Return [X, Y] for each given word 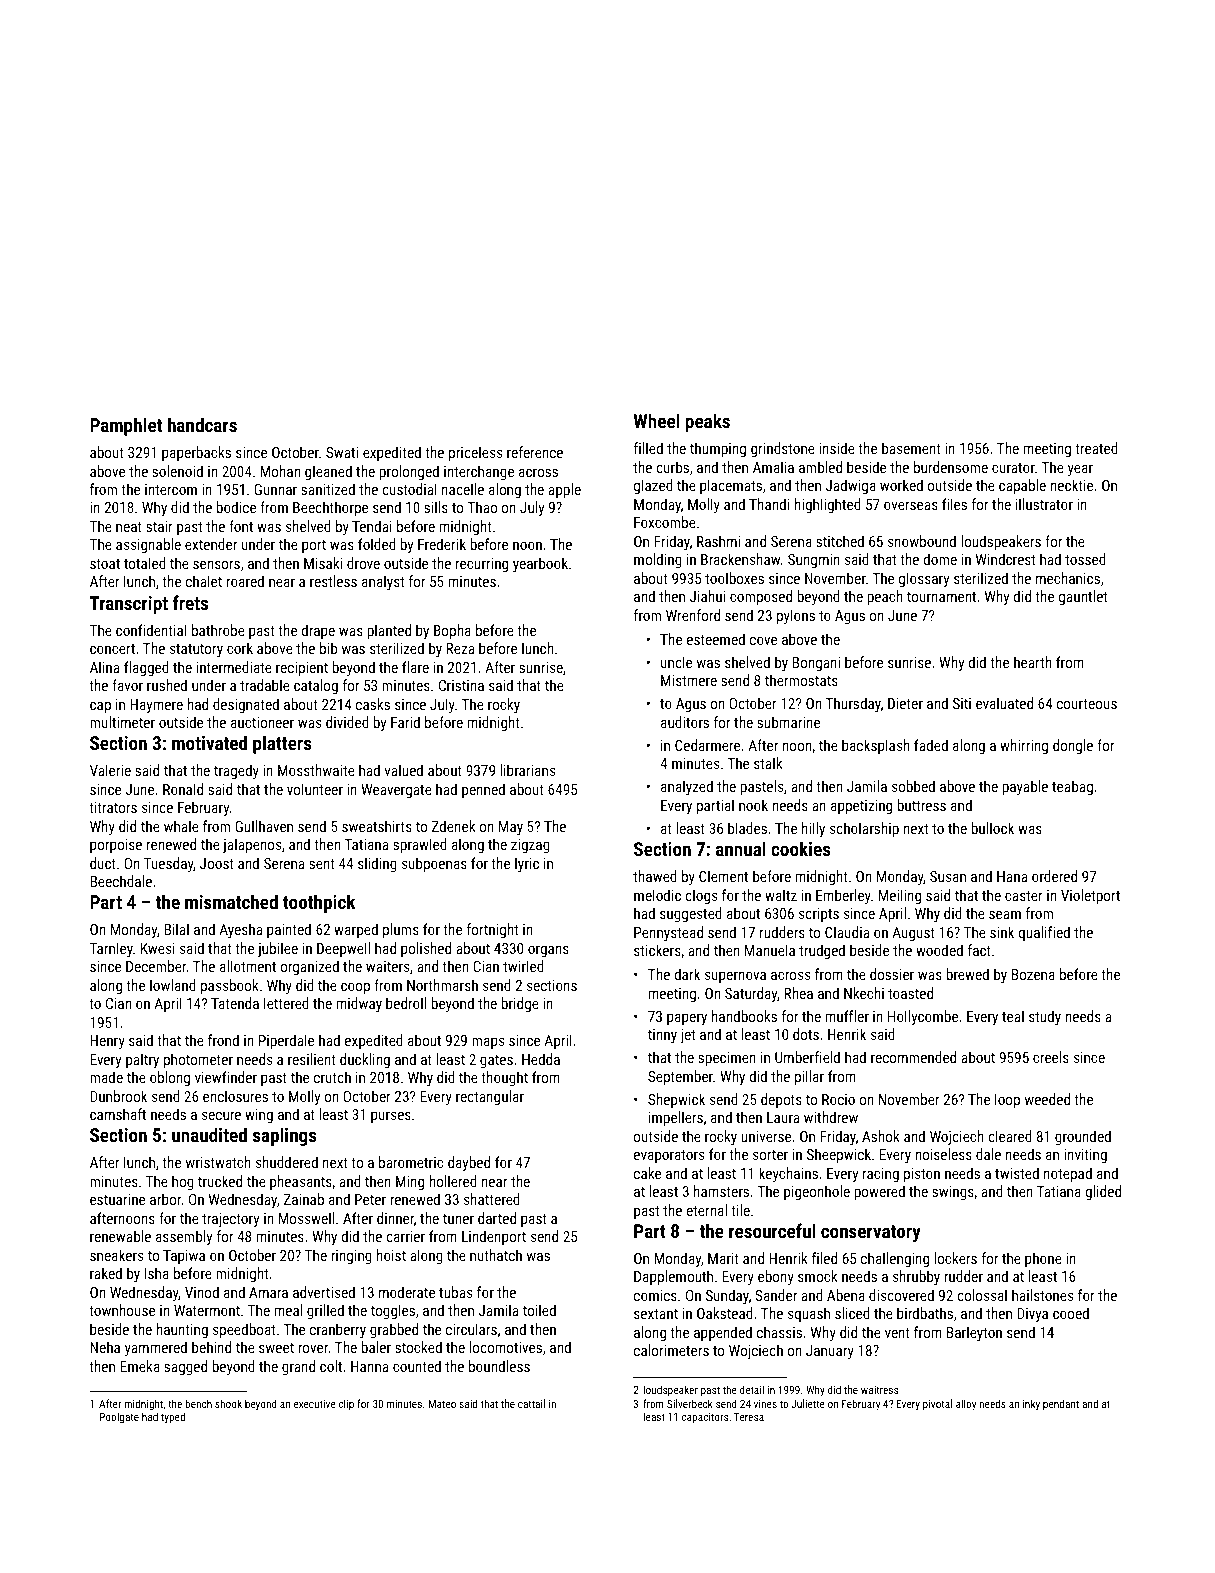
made [106, 1077]
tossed [1085, 559]
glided [1103, 1192]
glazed [653, 486]
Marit [723, 1258]
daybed [469, 1164]
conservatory [871, 1233]
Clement [723, 876]
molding [658, 560]
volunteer [315, 789]
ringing [351, 1257]
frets [190, 602]
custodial [409, 489]
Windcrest [1005, 559]
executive [315, 1404]
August [913, 934]
